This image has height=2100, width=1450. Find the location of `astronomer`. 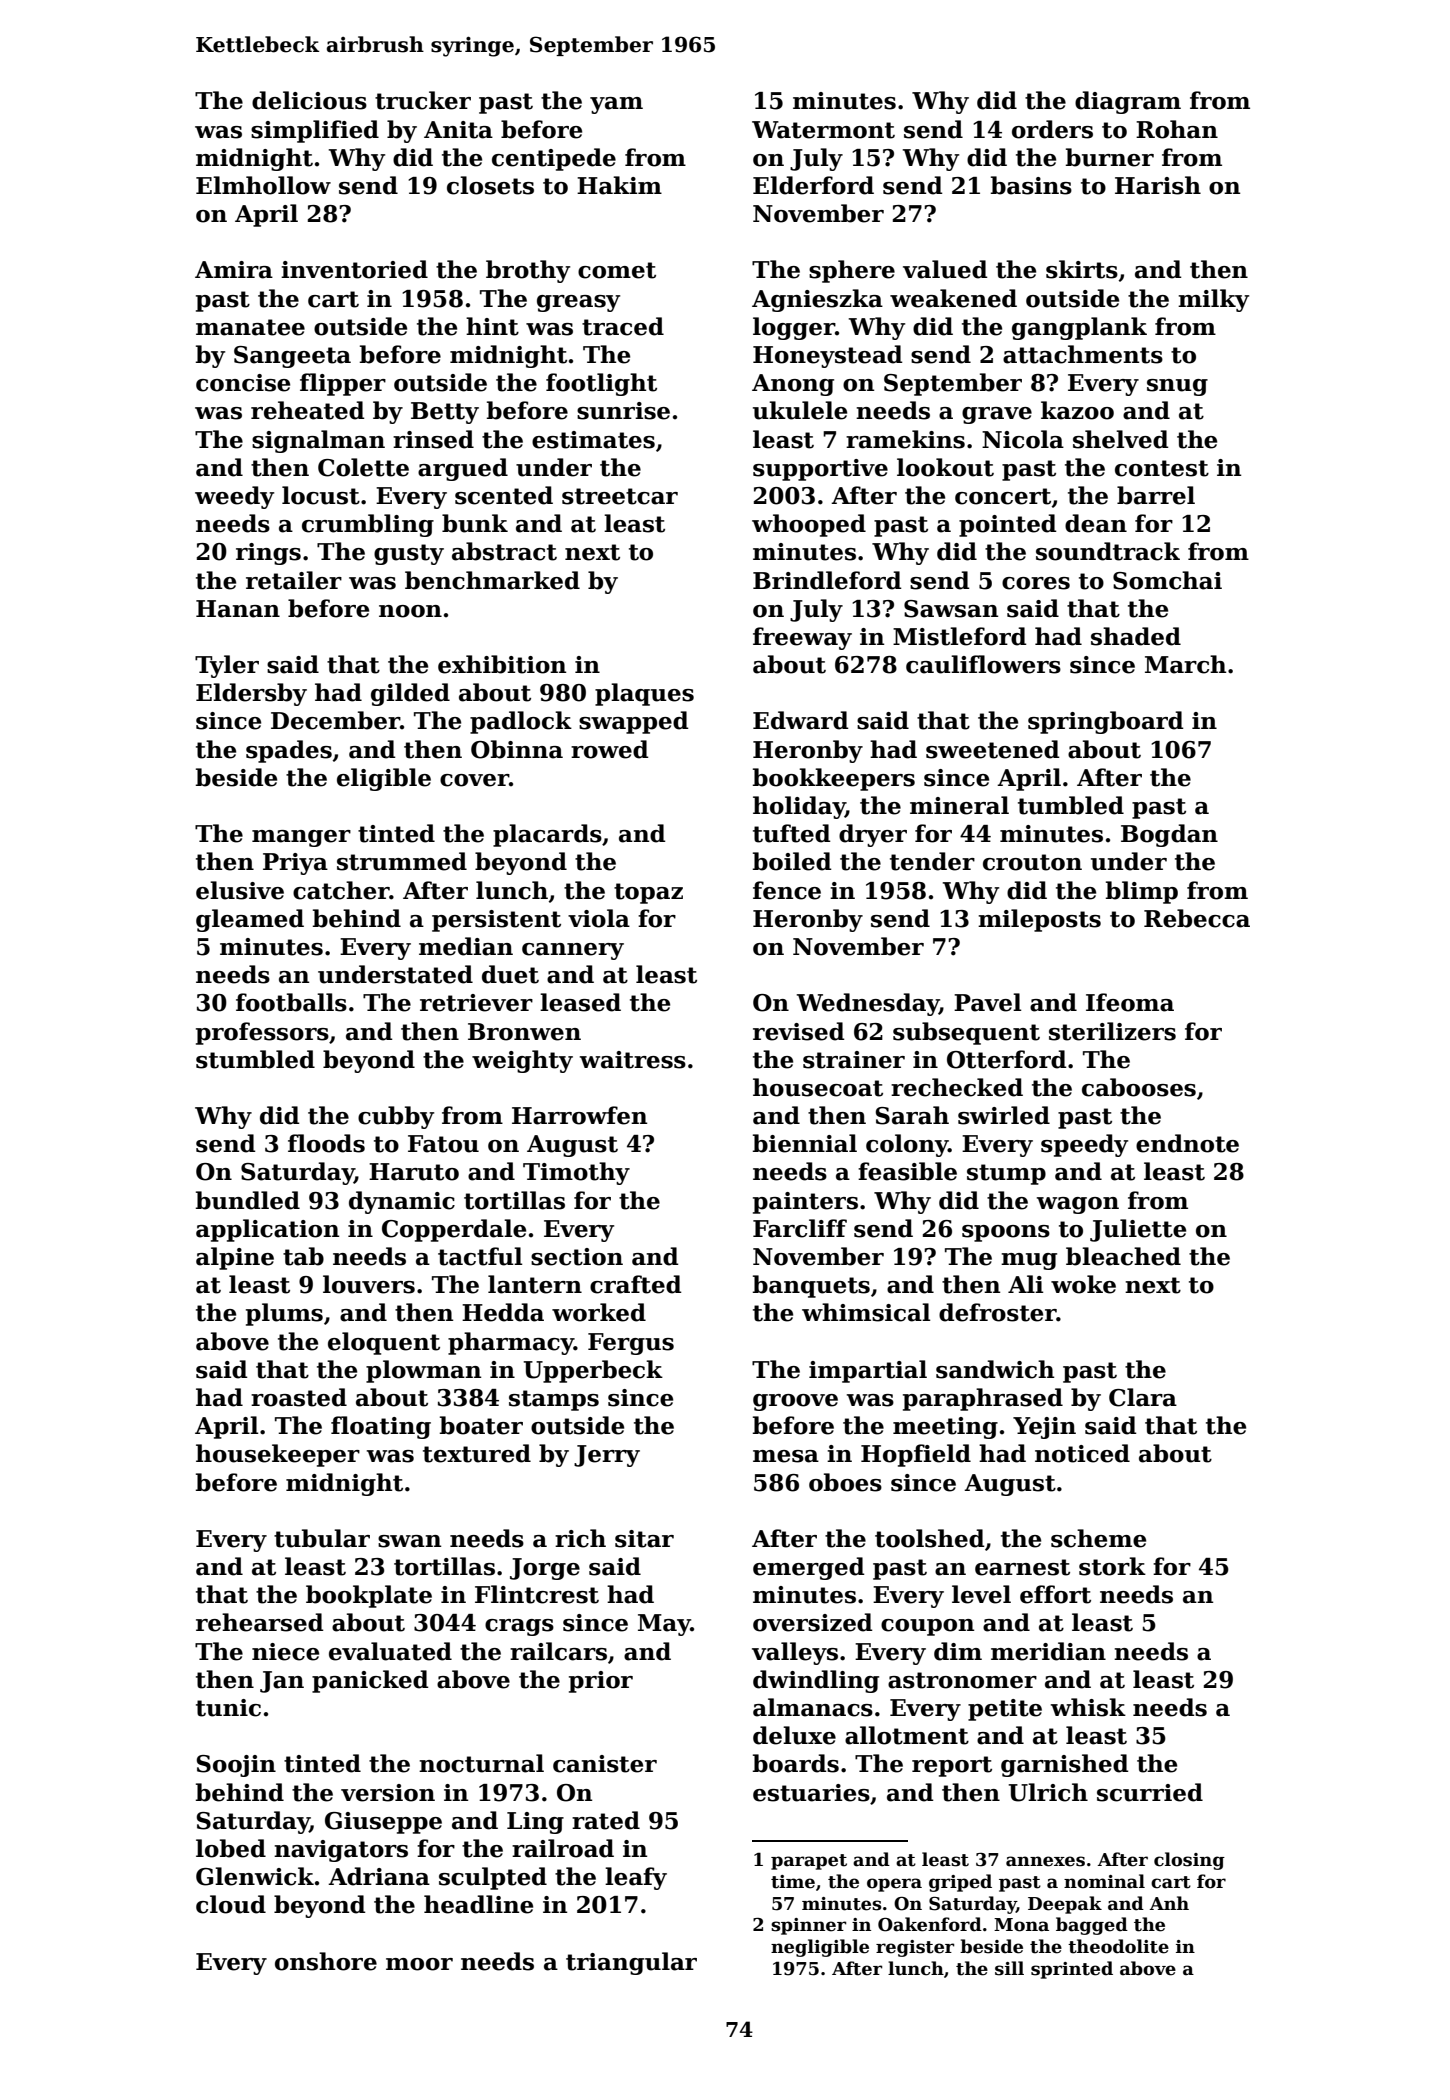

astronomer is located at coordinates (962, 1680).
